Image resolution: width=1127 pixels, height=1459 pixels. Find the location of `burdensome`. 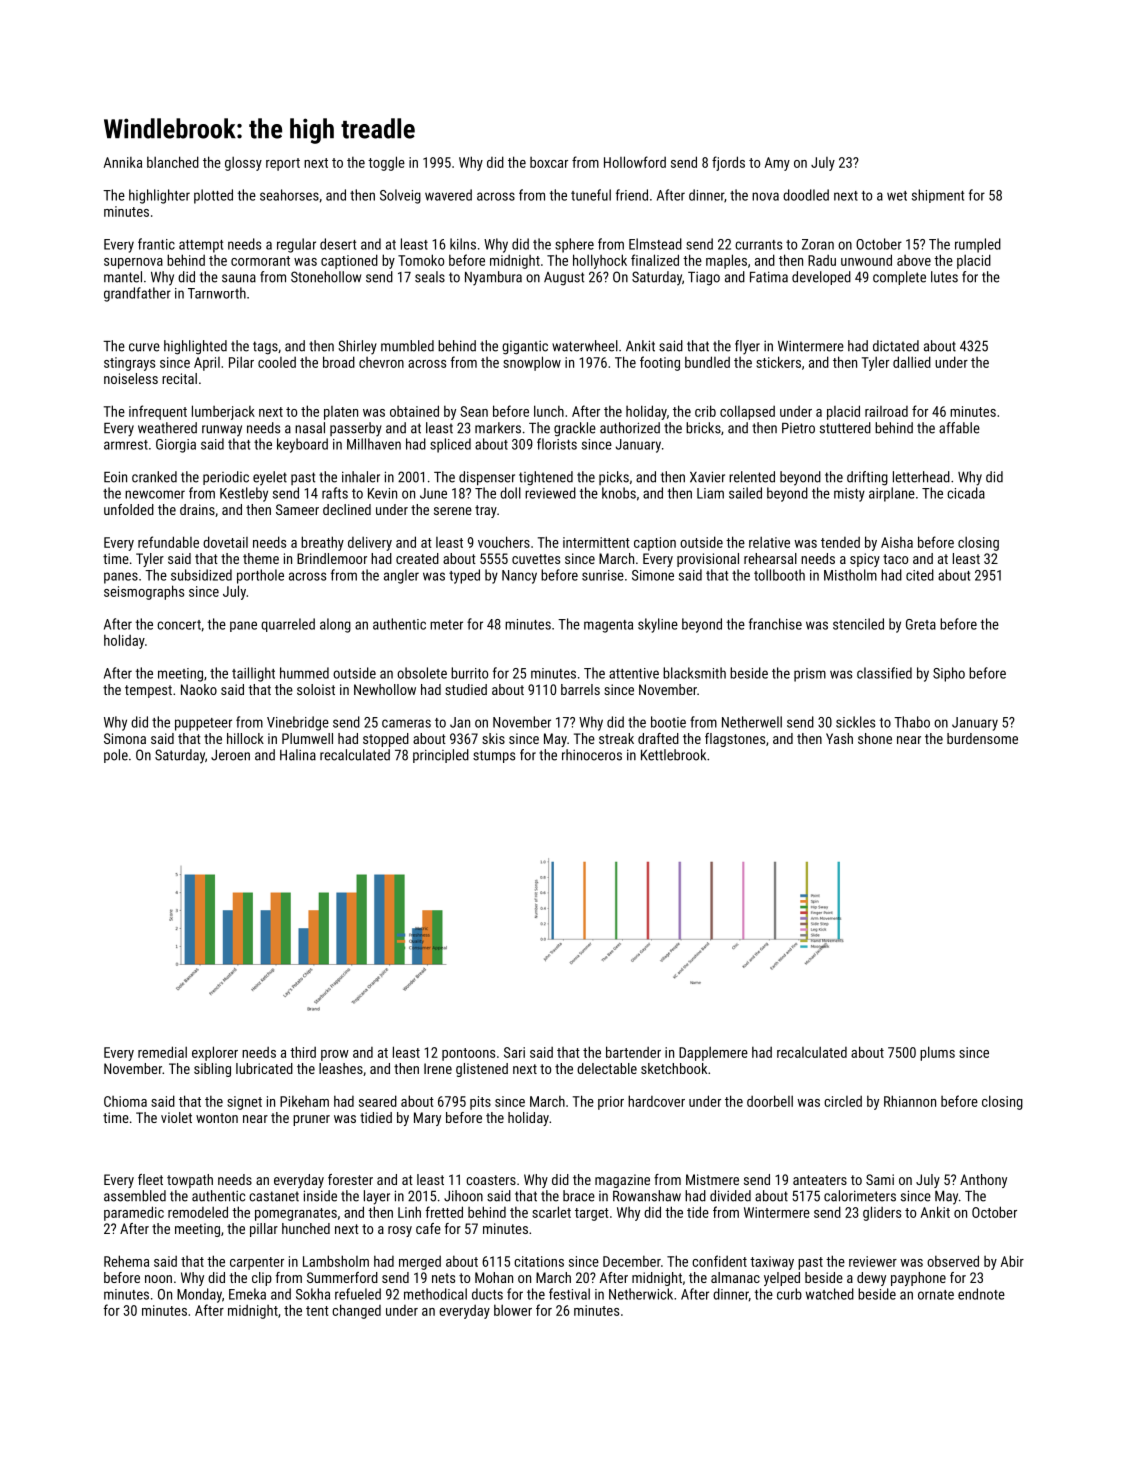

burdensome is located at coordinates (982, 738).
